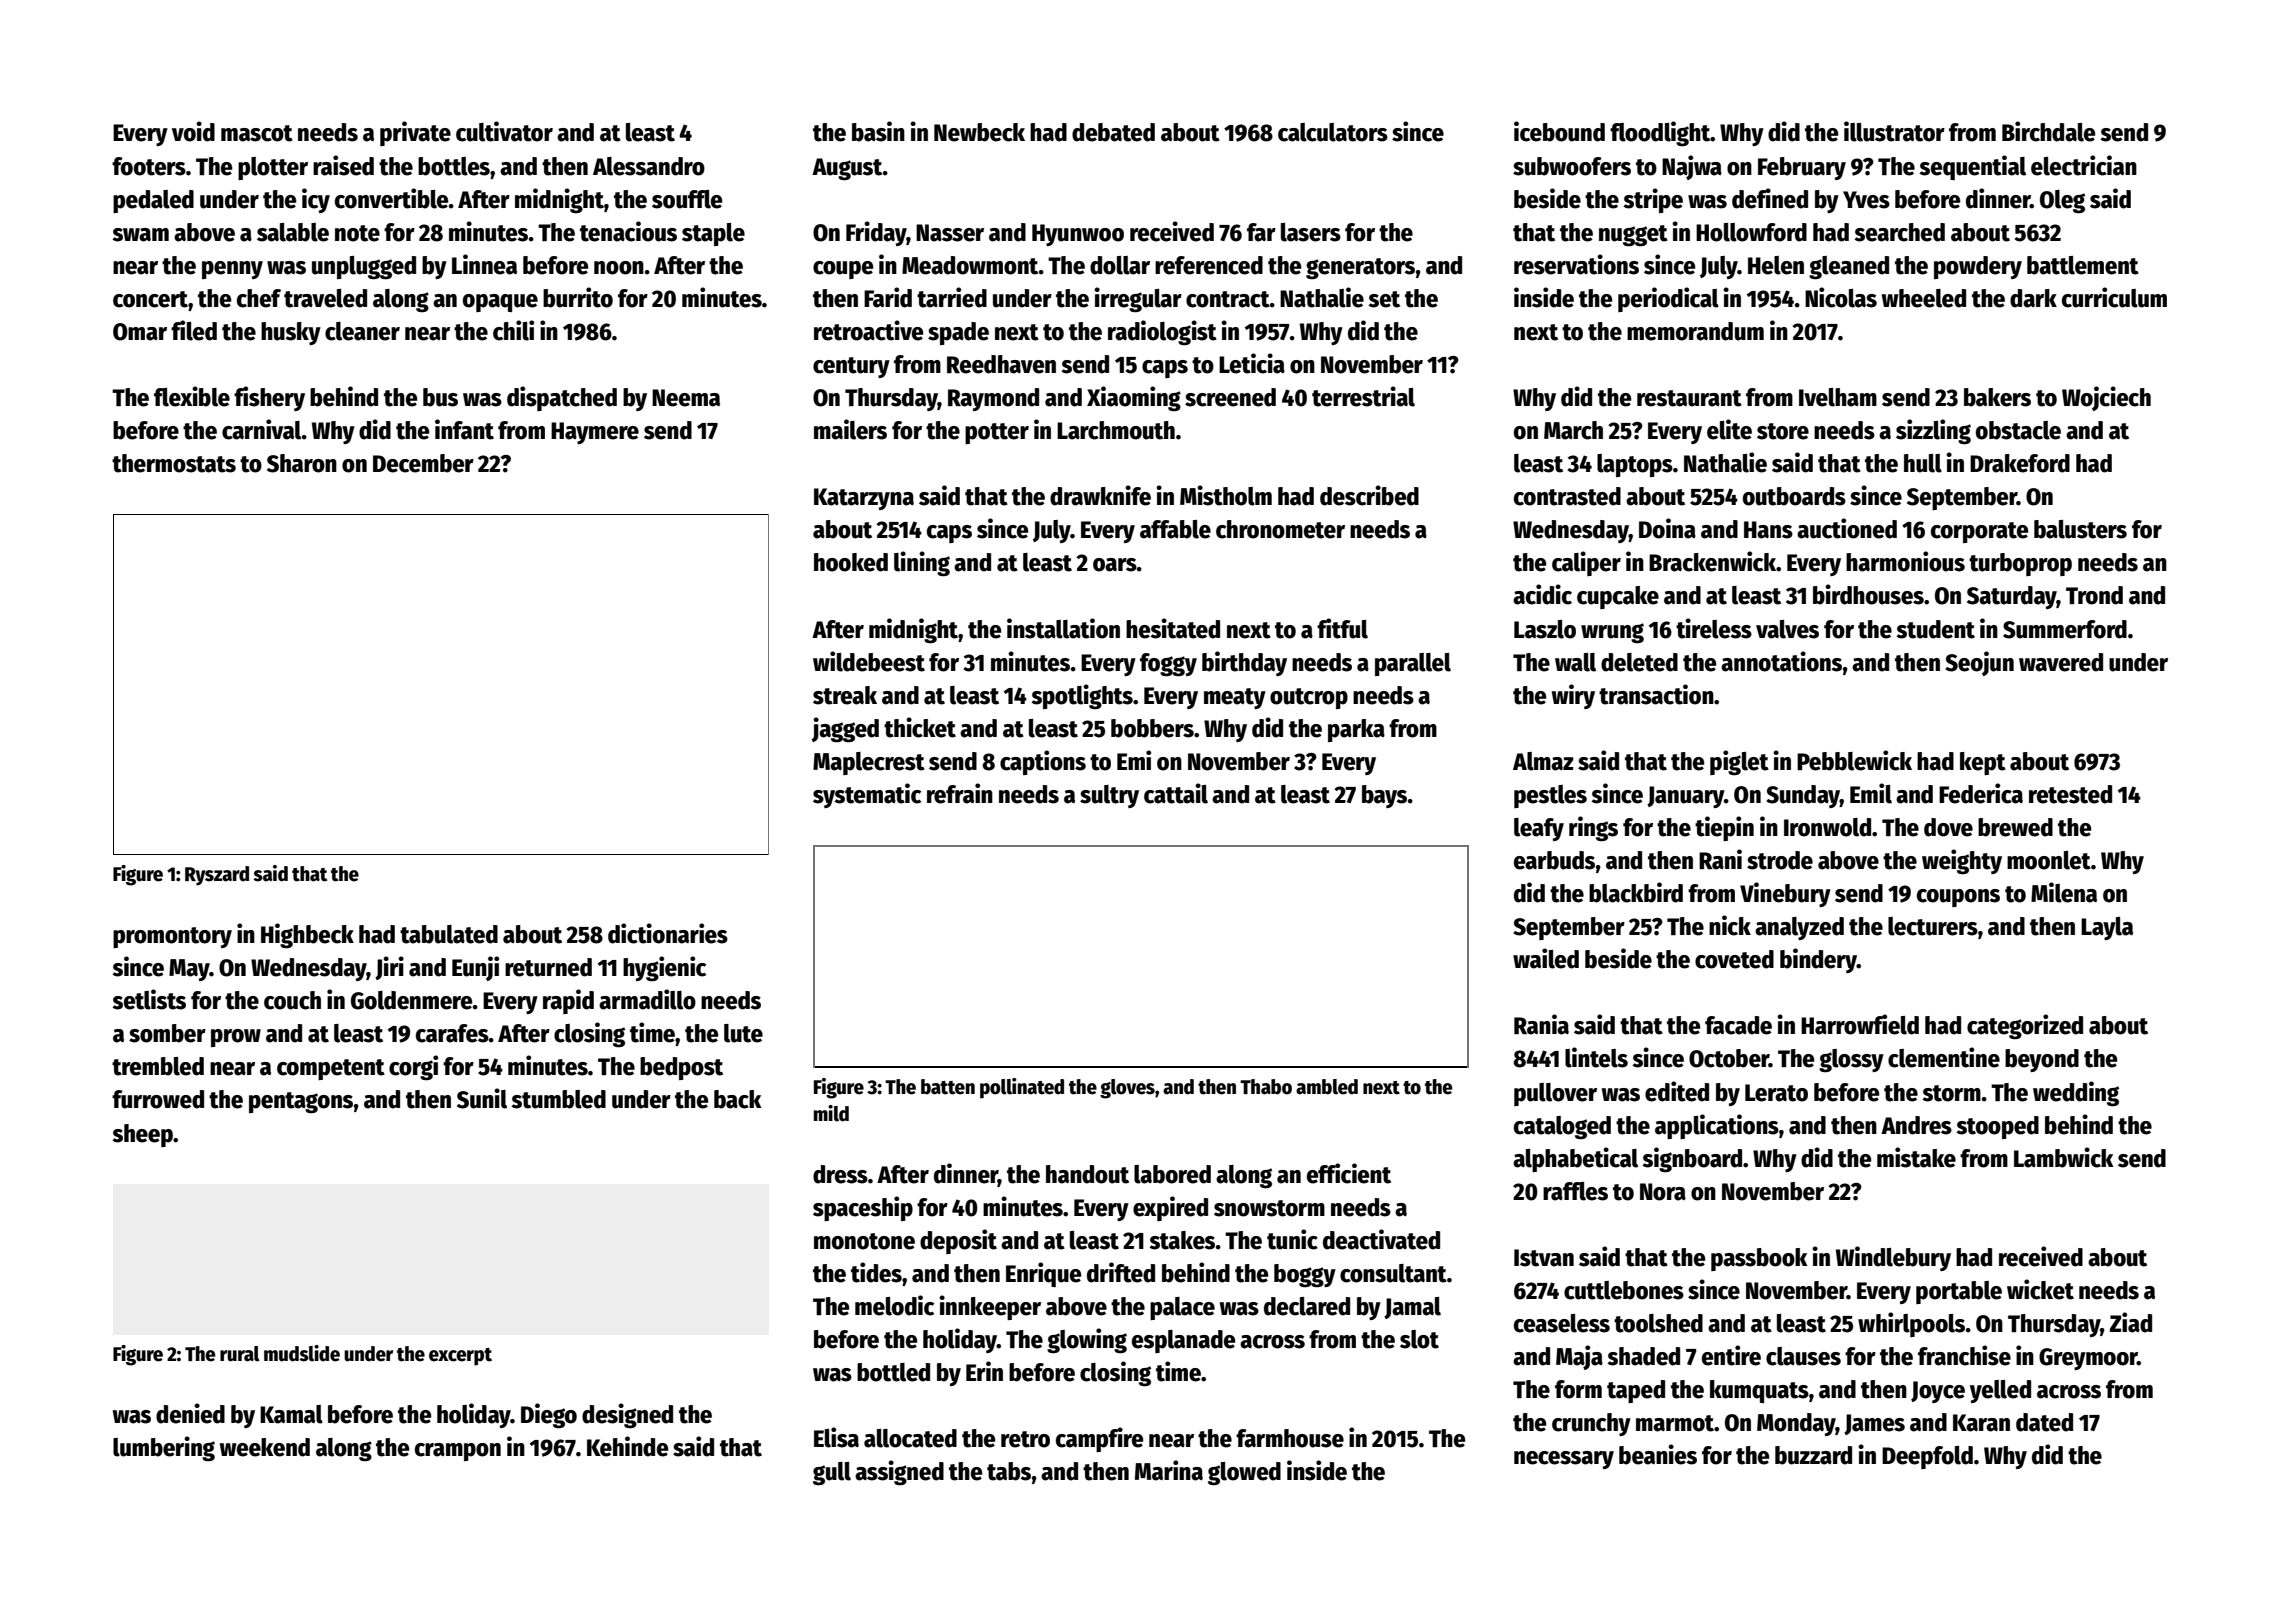  I want to click on Istvan, so click(1544, 1258).
